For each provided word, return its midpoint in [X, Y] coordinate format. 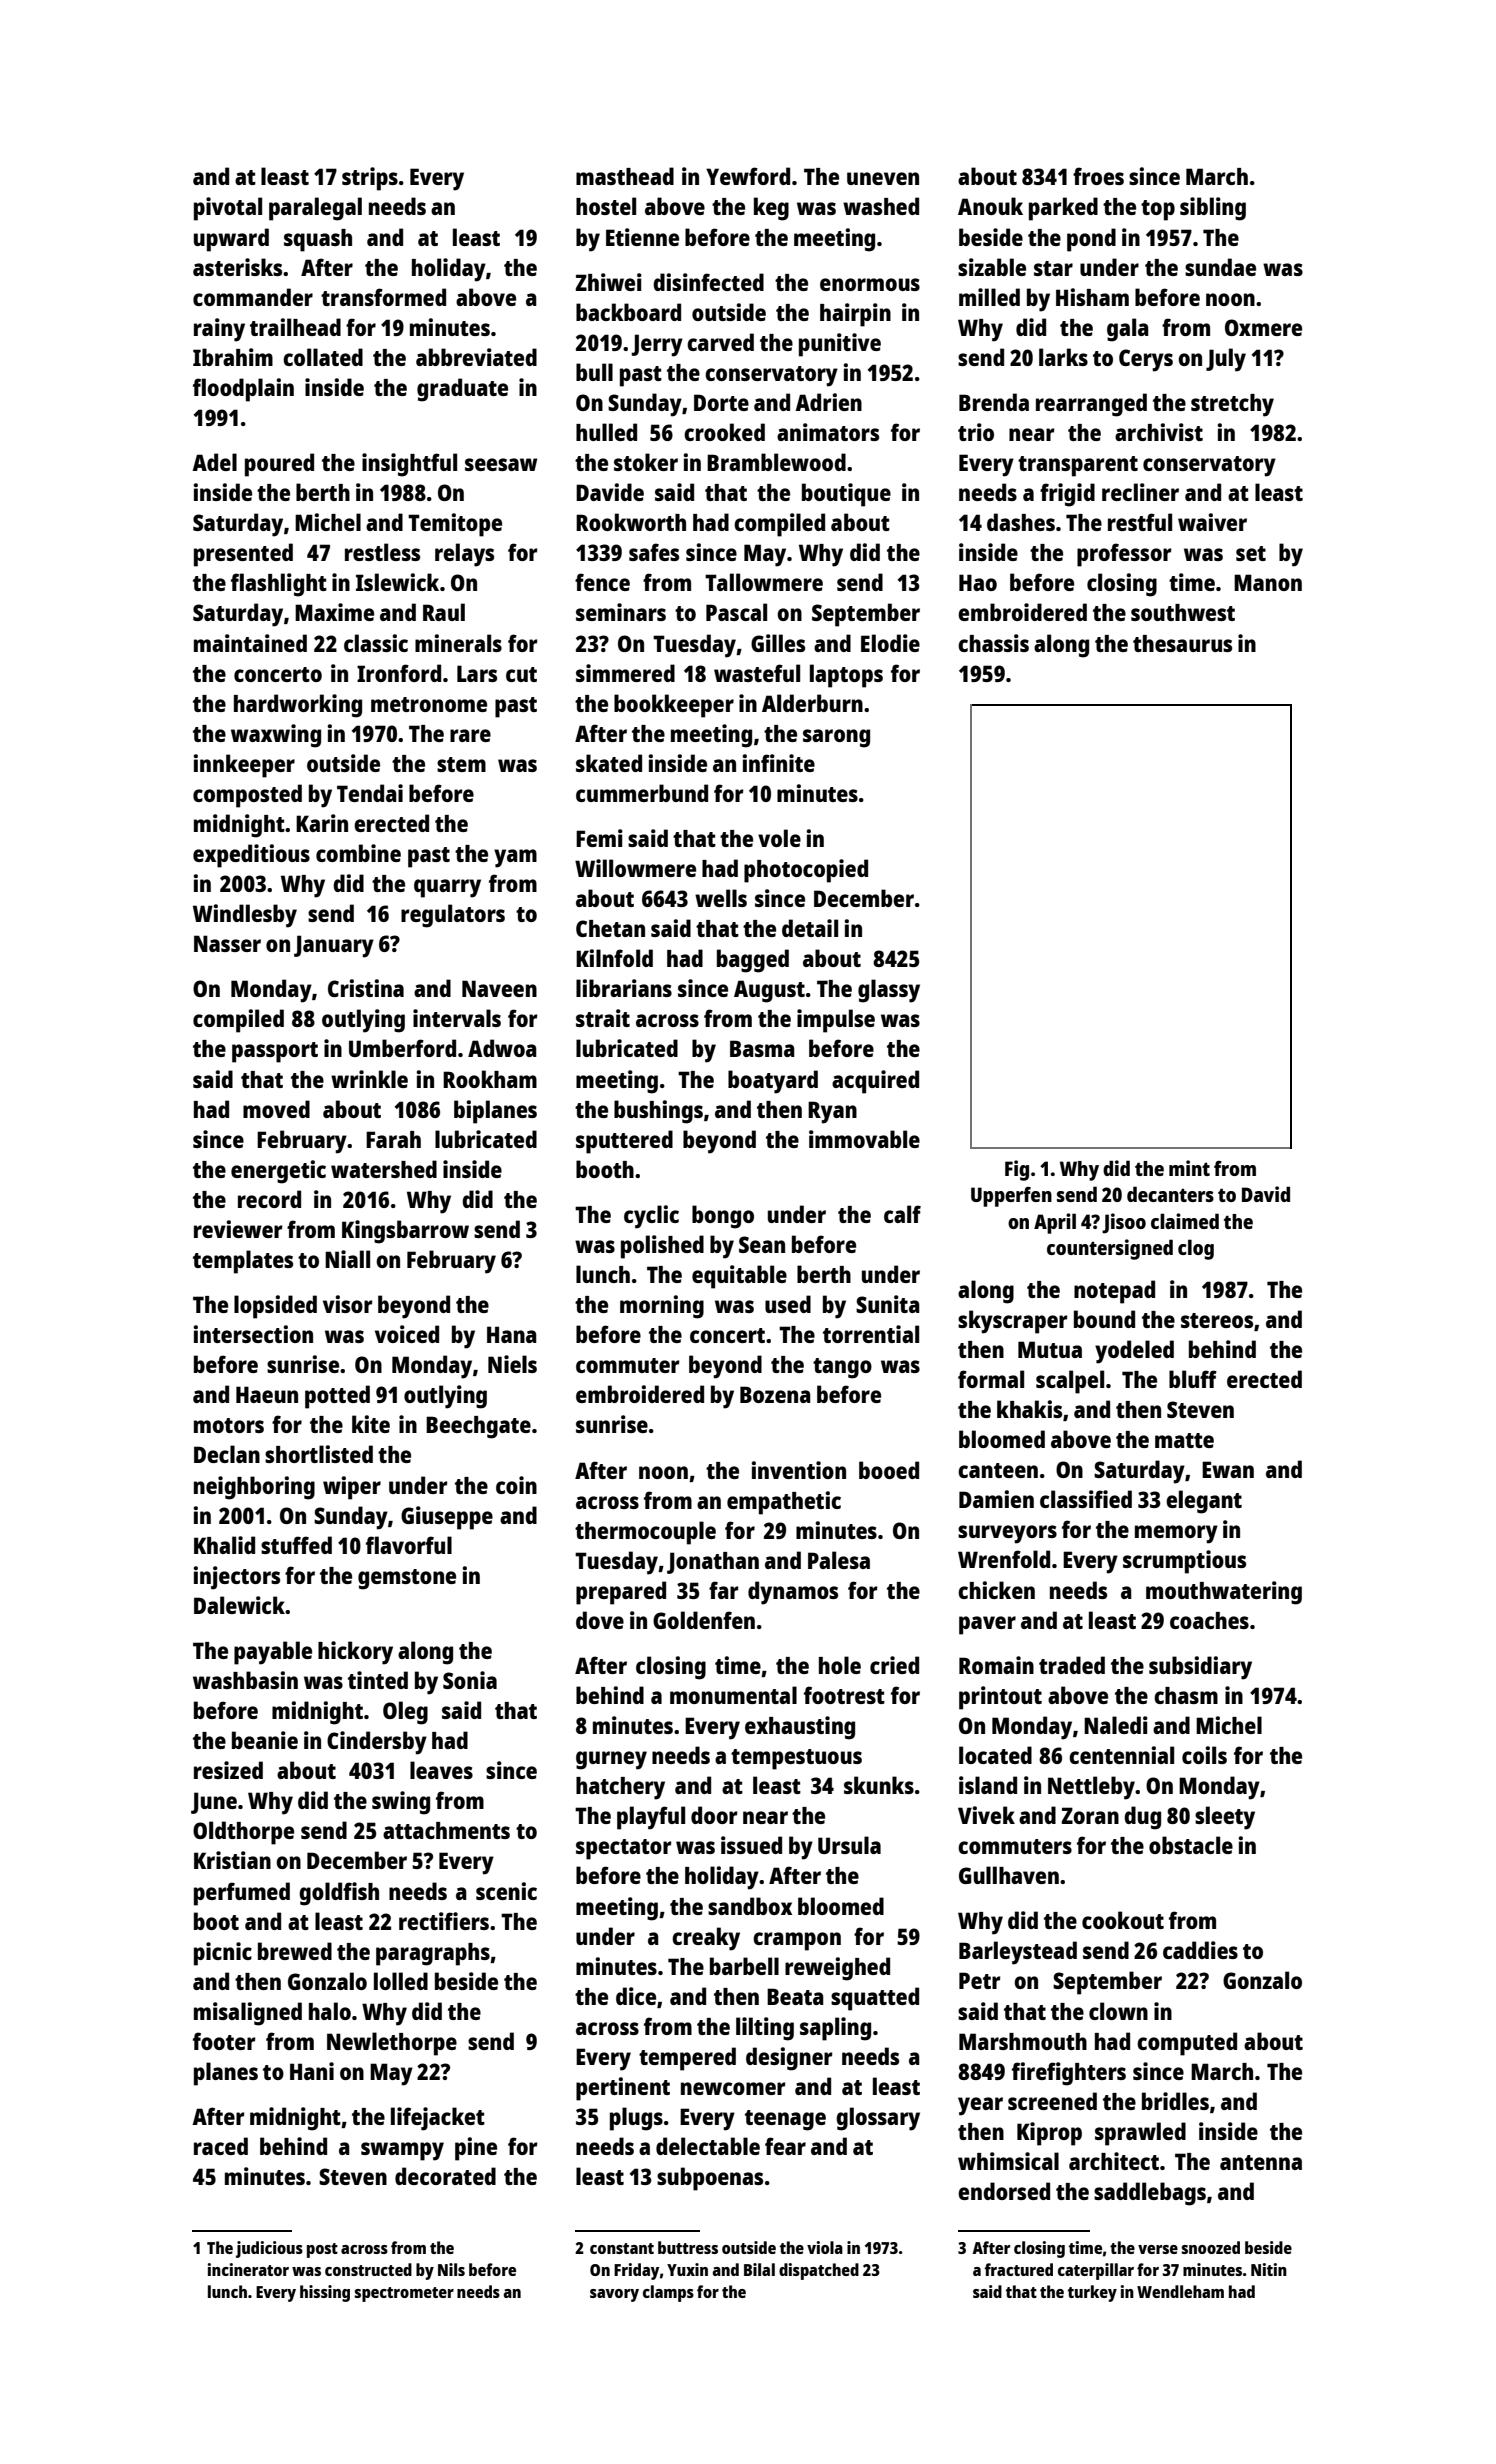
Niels [512, 1364]
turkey [1092, 2293]
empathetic [784, 1503]
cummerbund [642, 793]
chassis [993, 643]
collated [323, 357]
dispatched [819, 2271]
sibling [1213, 209]
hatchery [620, 1788]
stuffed [296, 1545]
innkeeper [244, 766]
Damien [996, 1499]
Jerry [657, 345]
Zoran [1090, 1815]
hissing [325, 2293]
